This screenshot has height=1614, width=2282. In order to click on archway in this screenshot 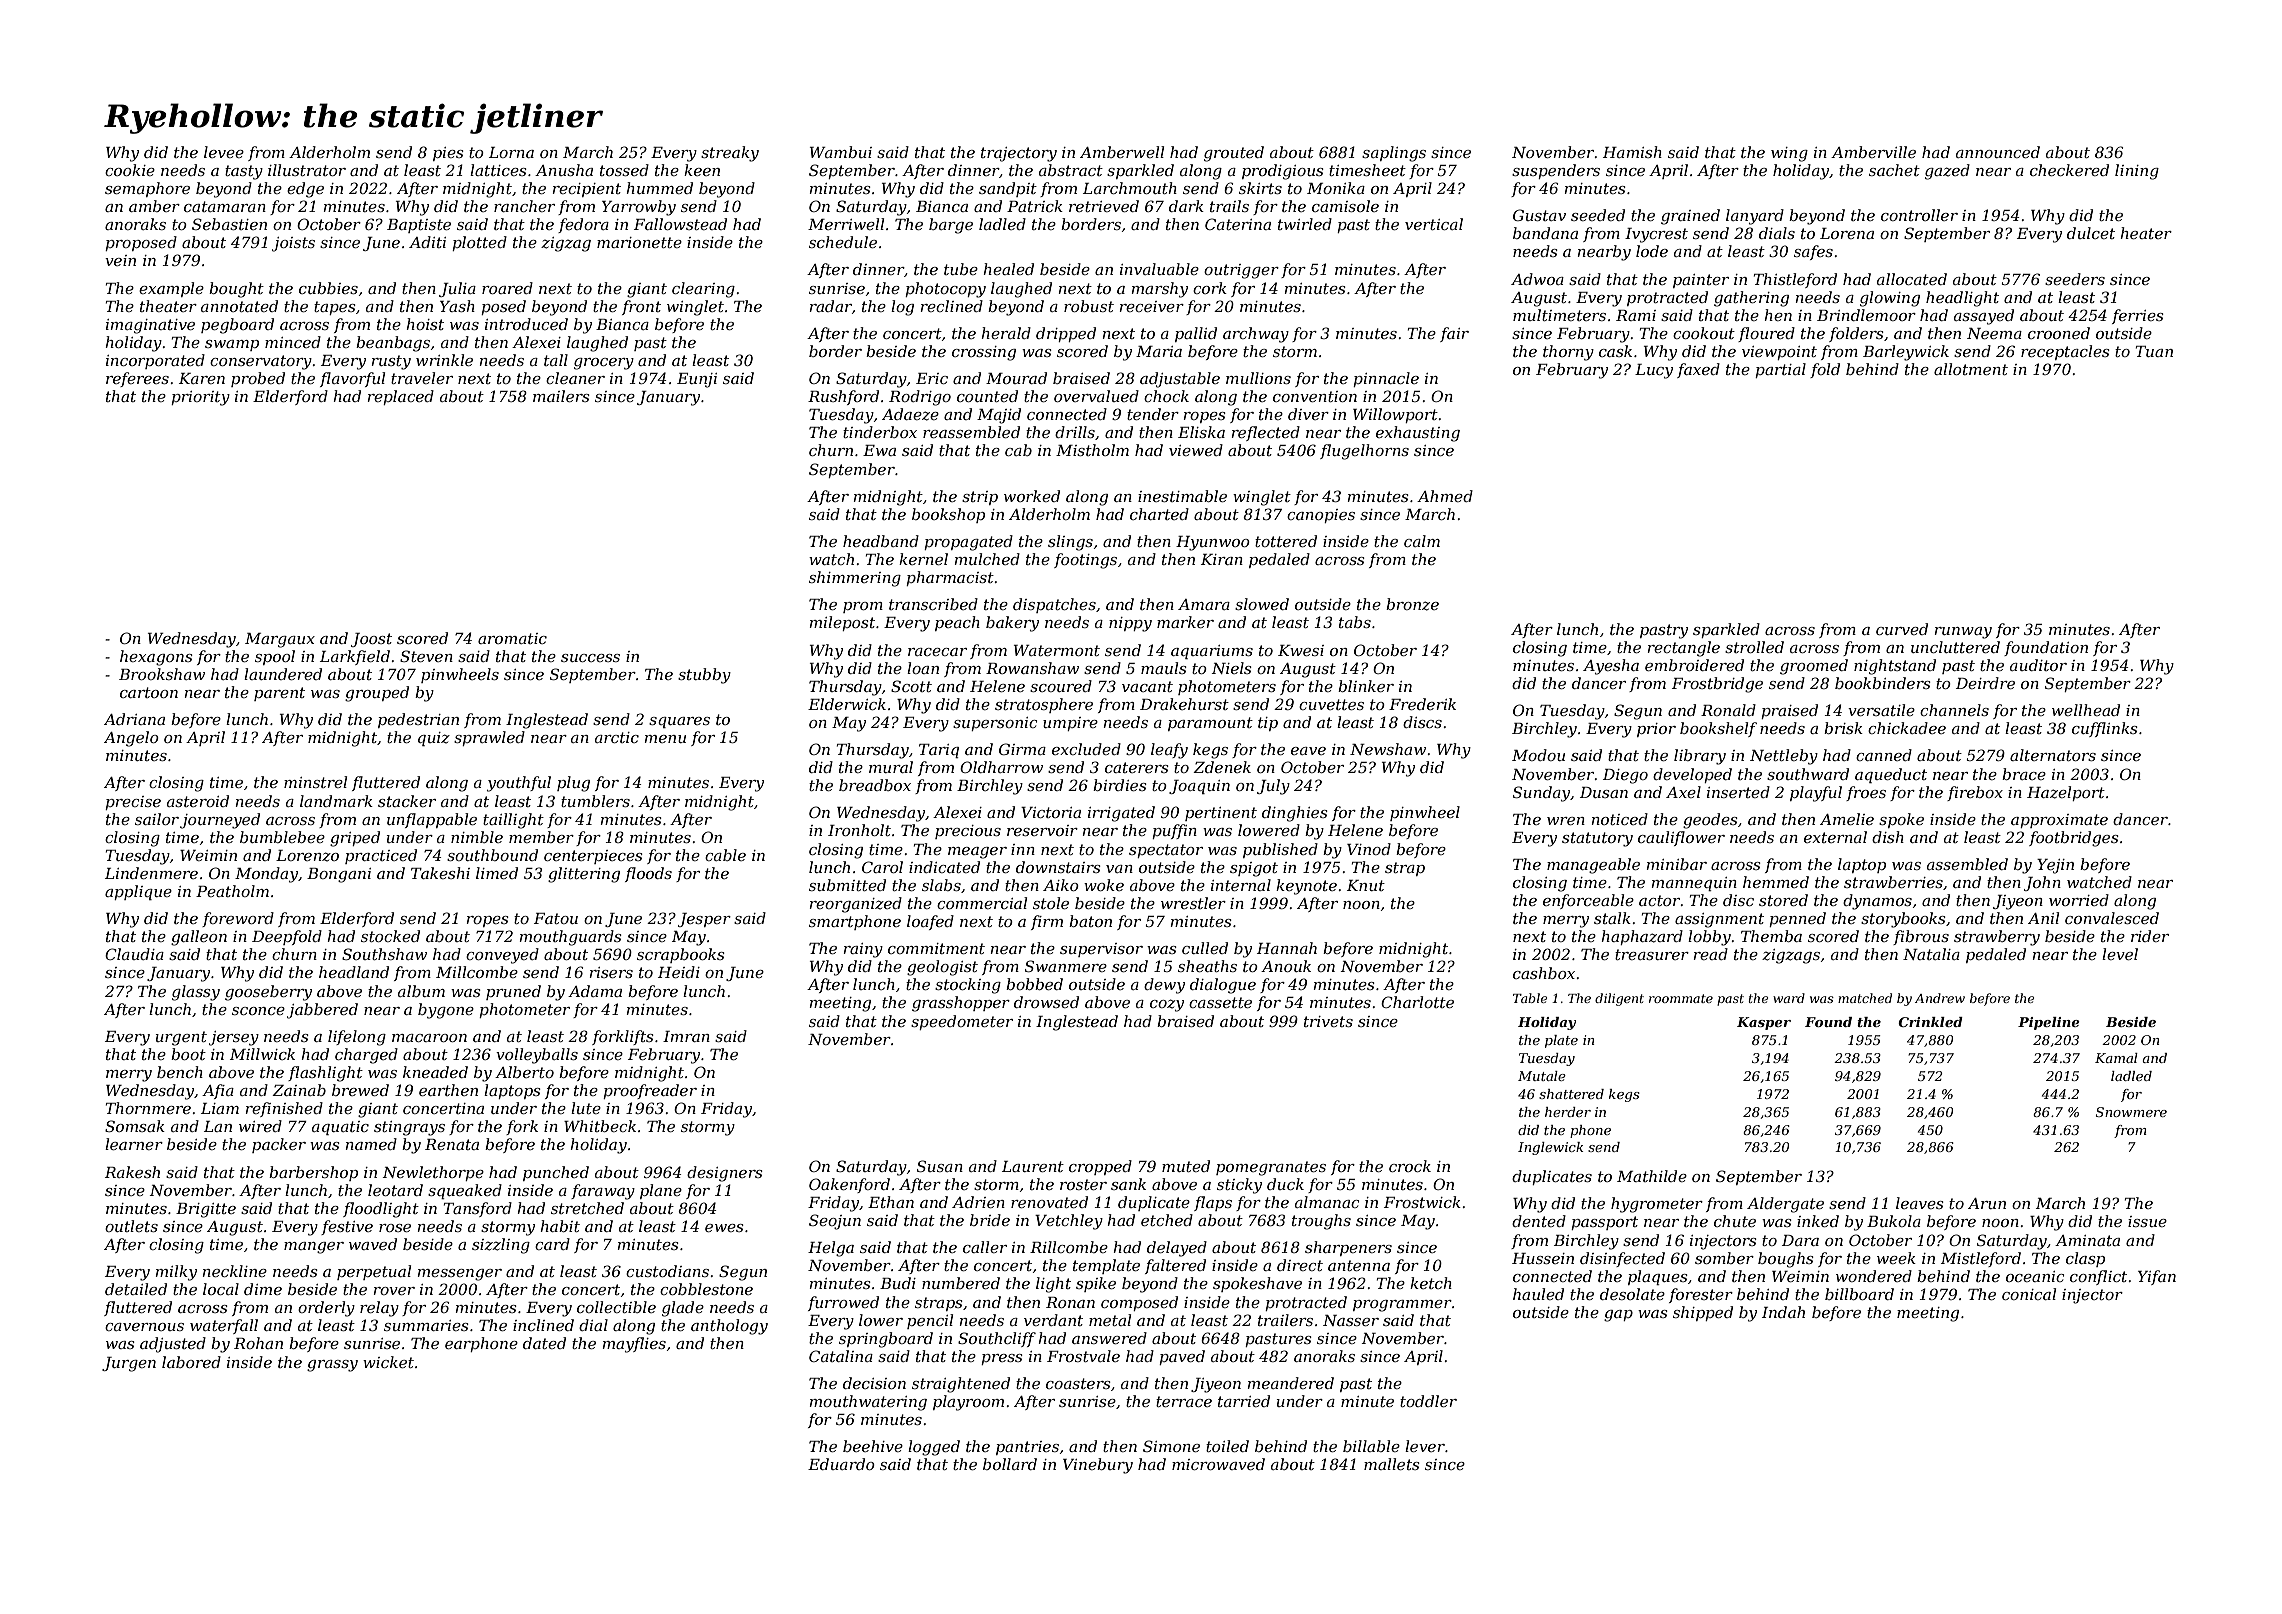, I will do `click(1256, 335)`.
